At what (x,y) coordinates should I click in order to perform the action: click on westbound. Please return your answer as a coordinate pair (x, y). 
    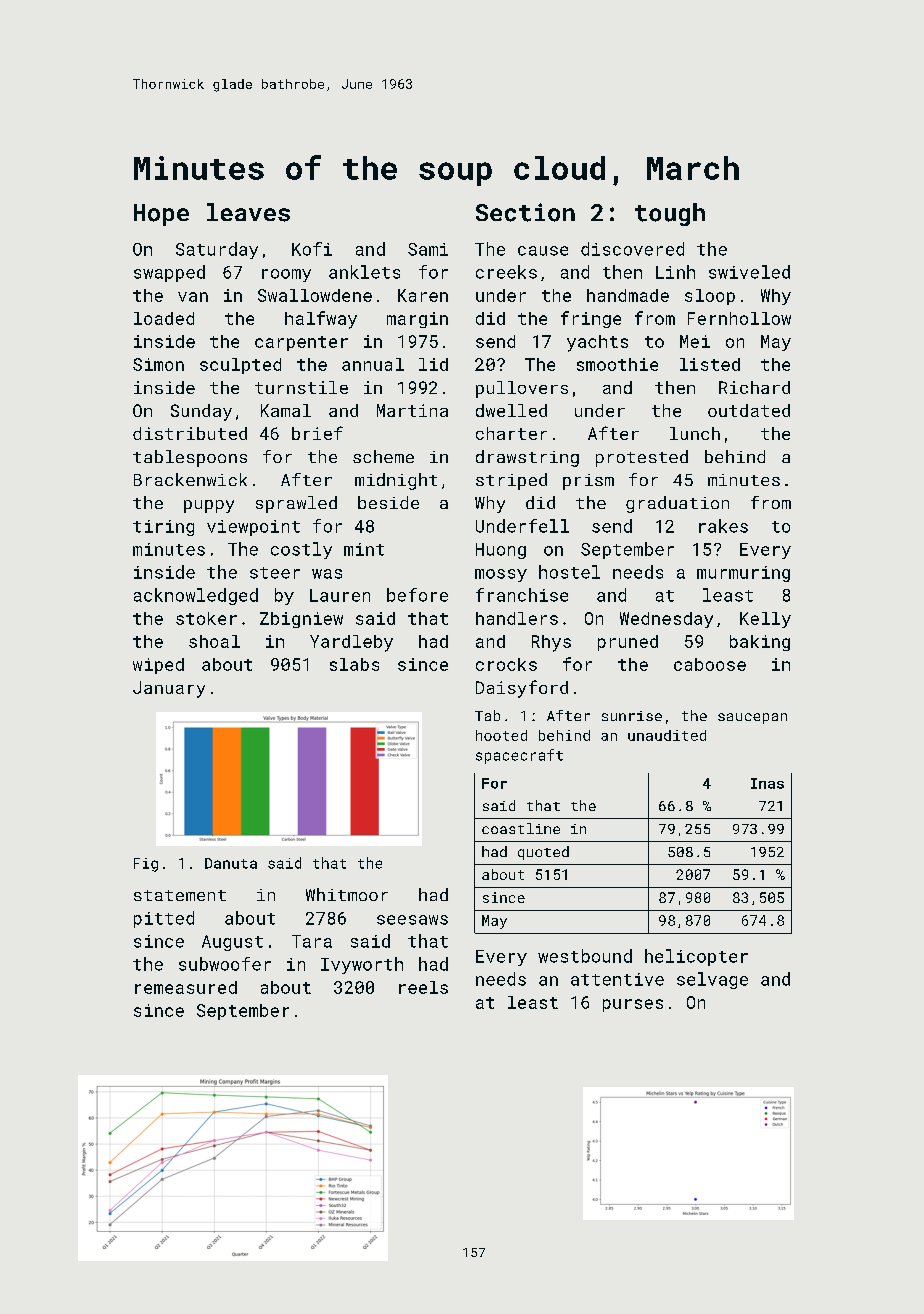
    Looking at the image, I should click on (585, 956).
